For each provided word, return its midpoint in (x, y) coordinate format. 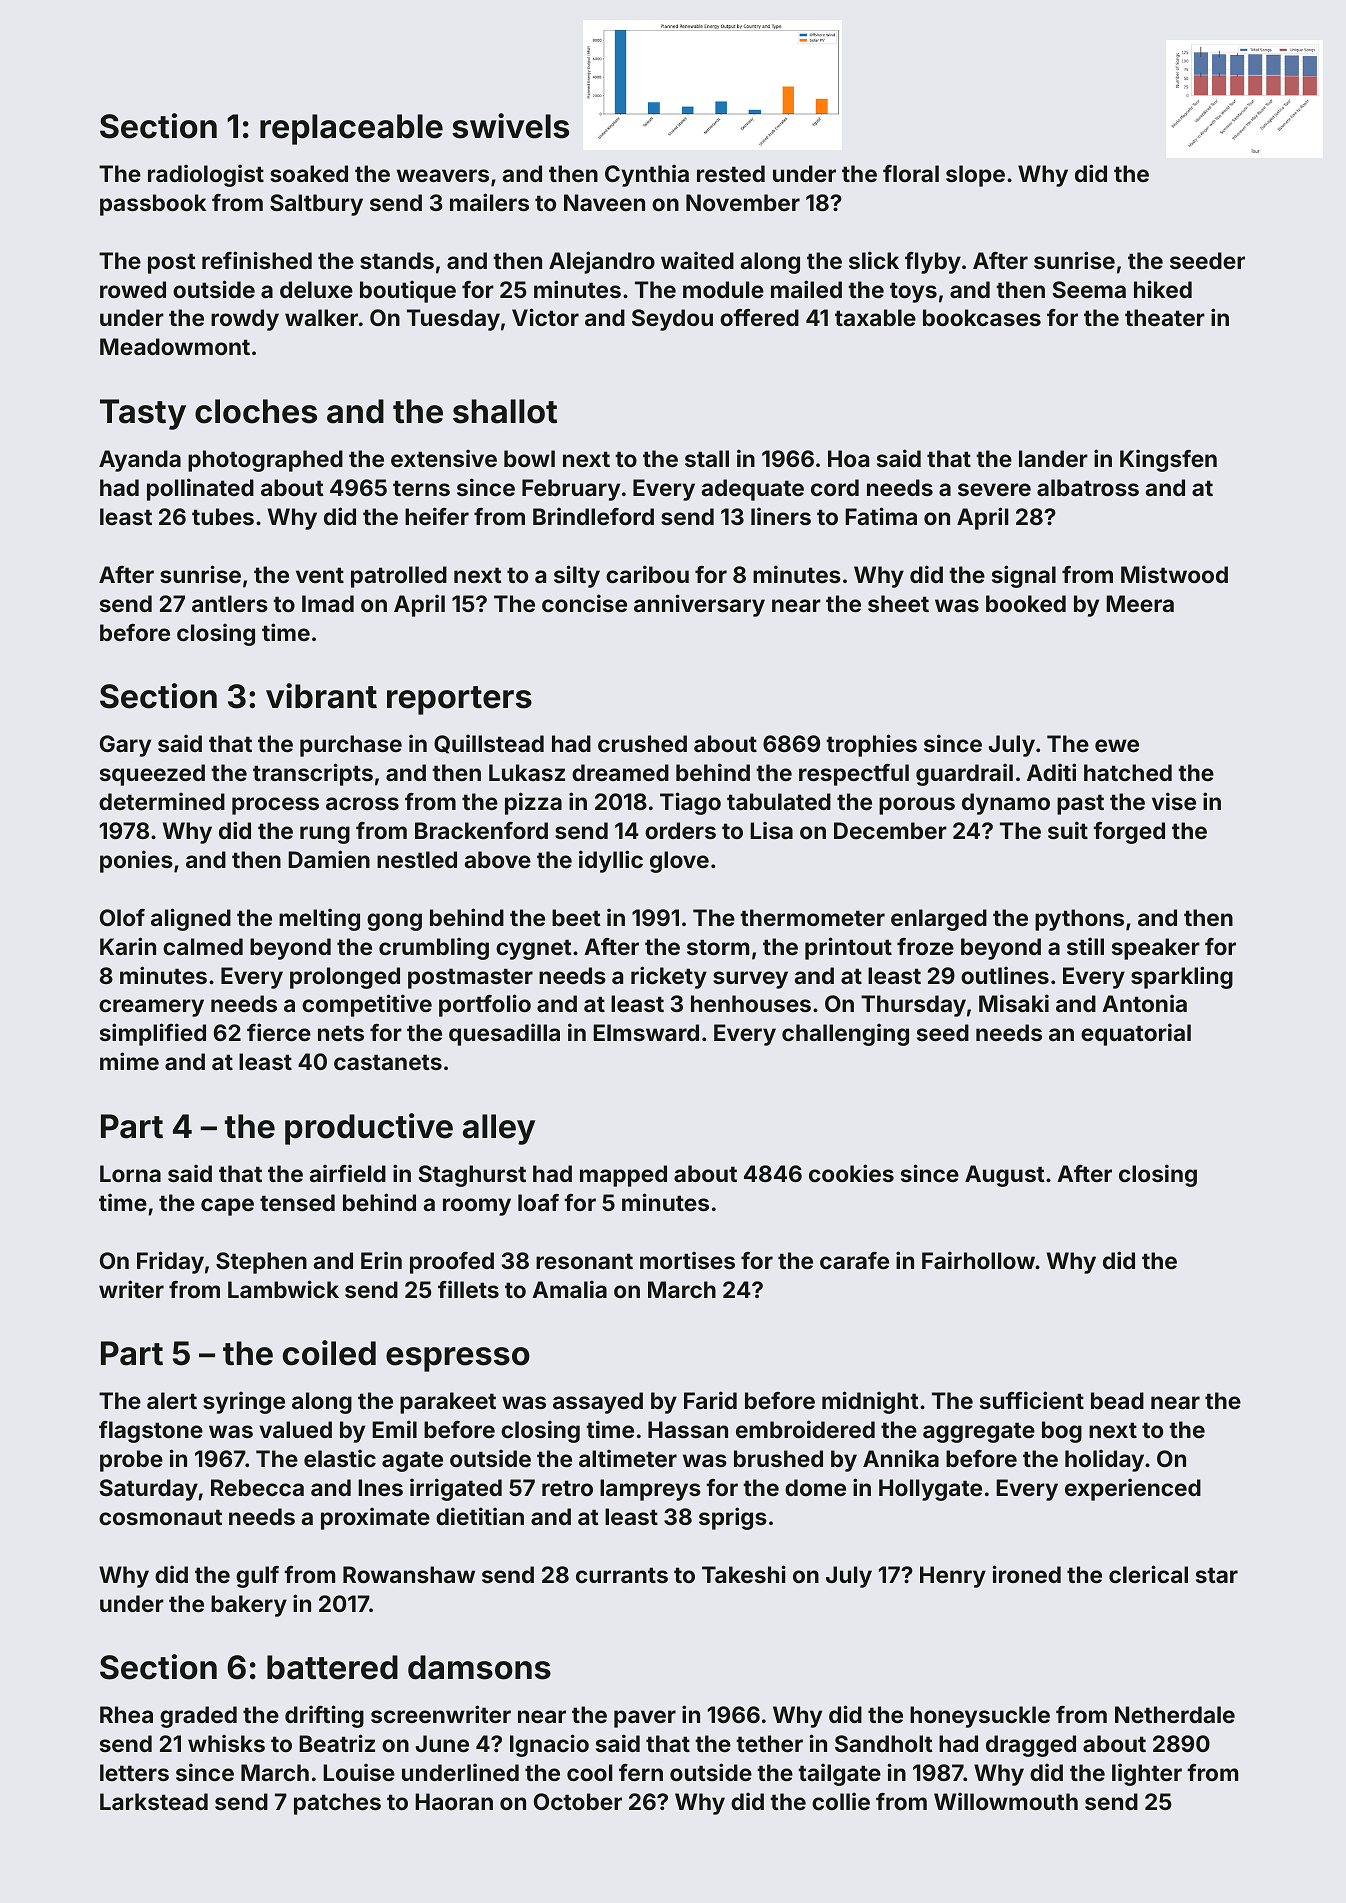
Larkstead (154, 1801)
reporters (459, 700)
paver (645, 1719)
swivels (510, 126)
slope (975, 176)
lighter (1147, 1774)
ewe (1117, 745)
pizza (533, 803)
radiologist (206, 175)
